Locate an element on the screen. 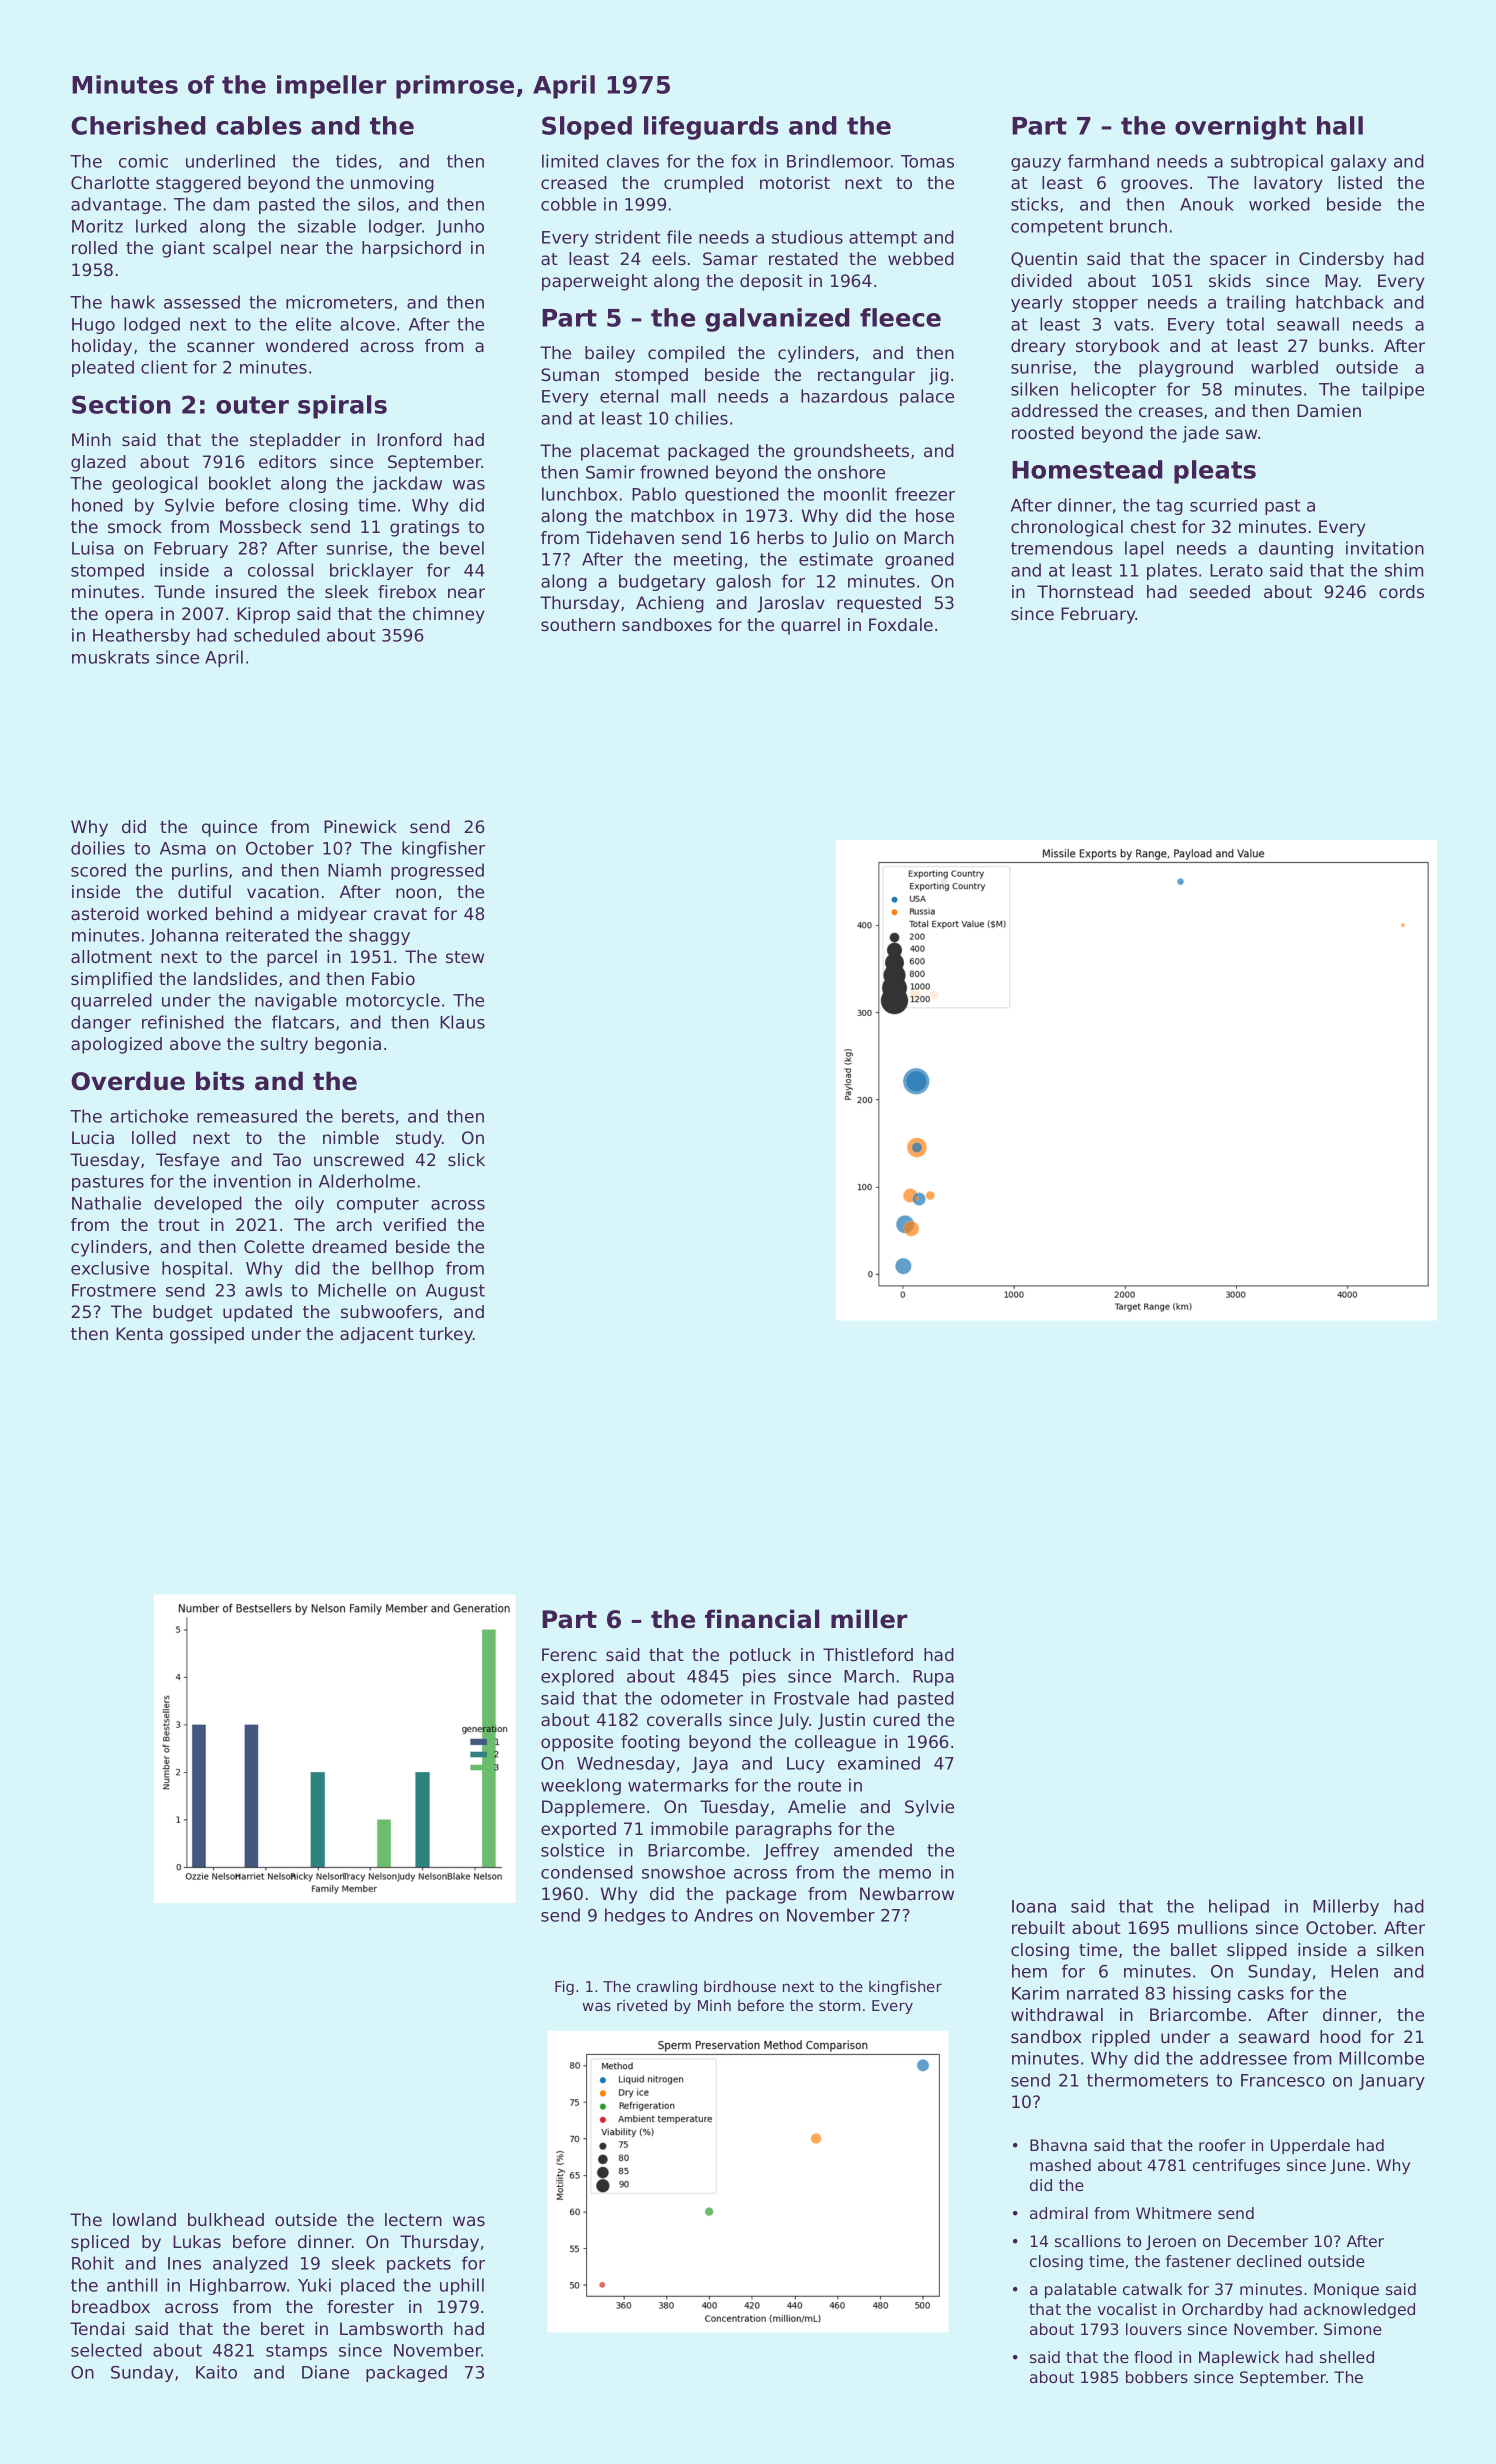 This screenshot has width=1496, height=2464. Rupa is located at coordinates (933, 1678).
